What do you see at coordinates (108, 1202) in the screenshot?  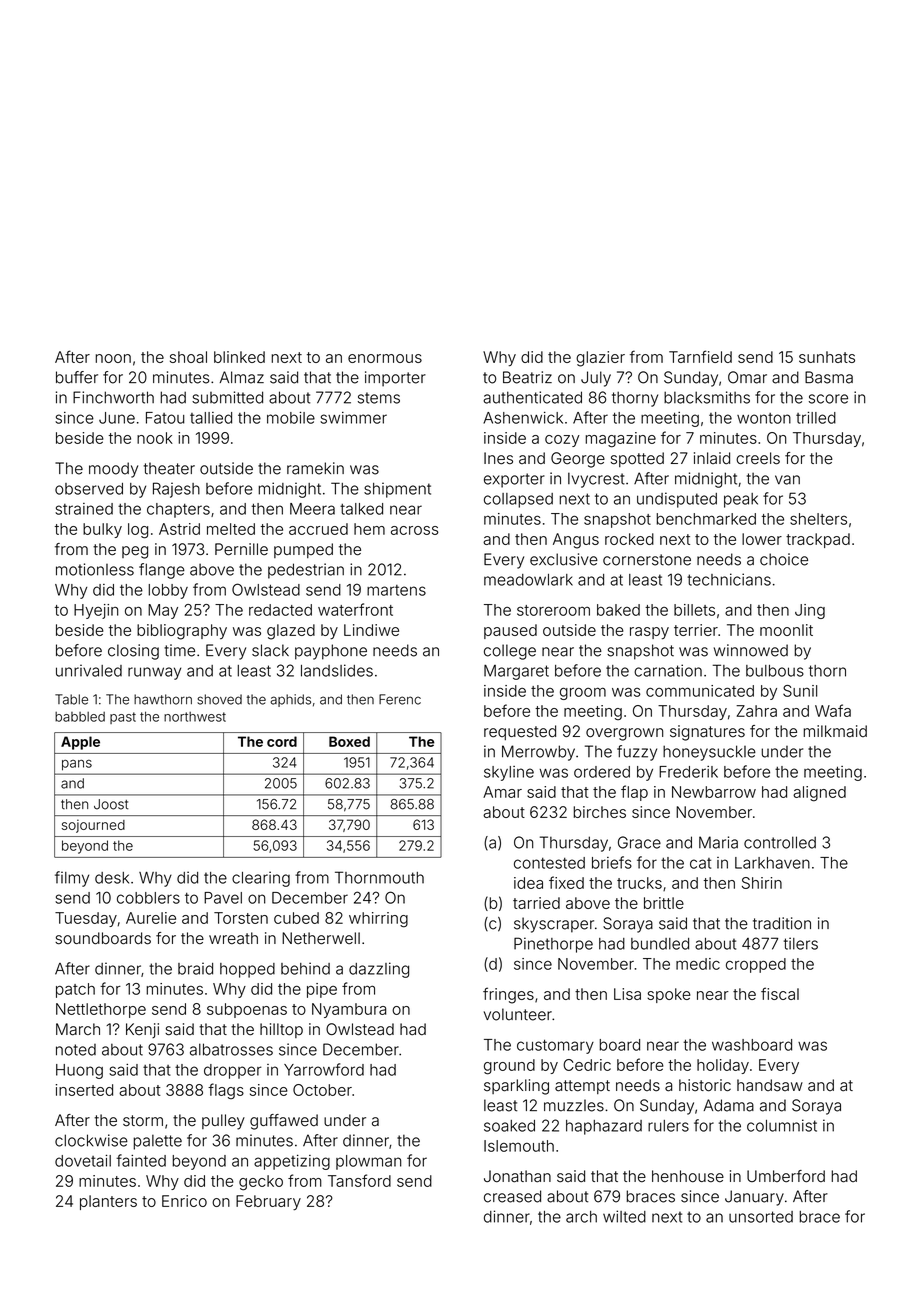 I see `planters` at bounding box center [108, 1202].
